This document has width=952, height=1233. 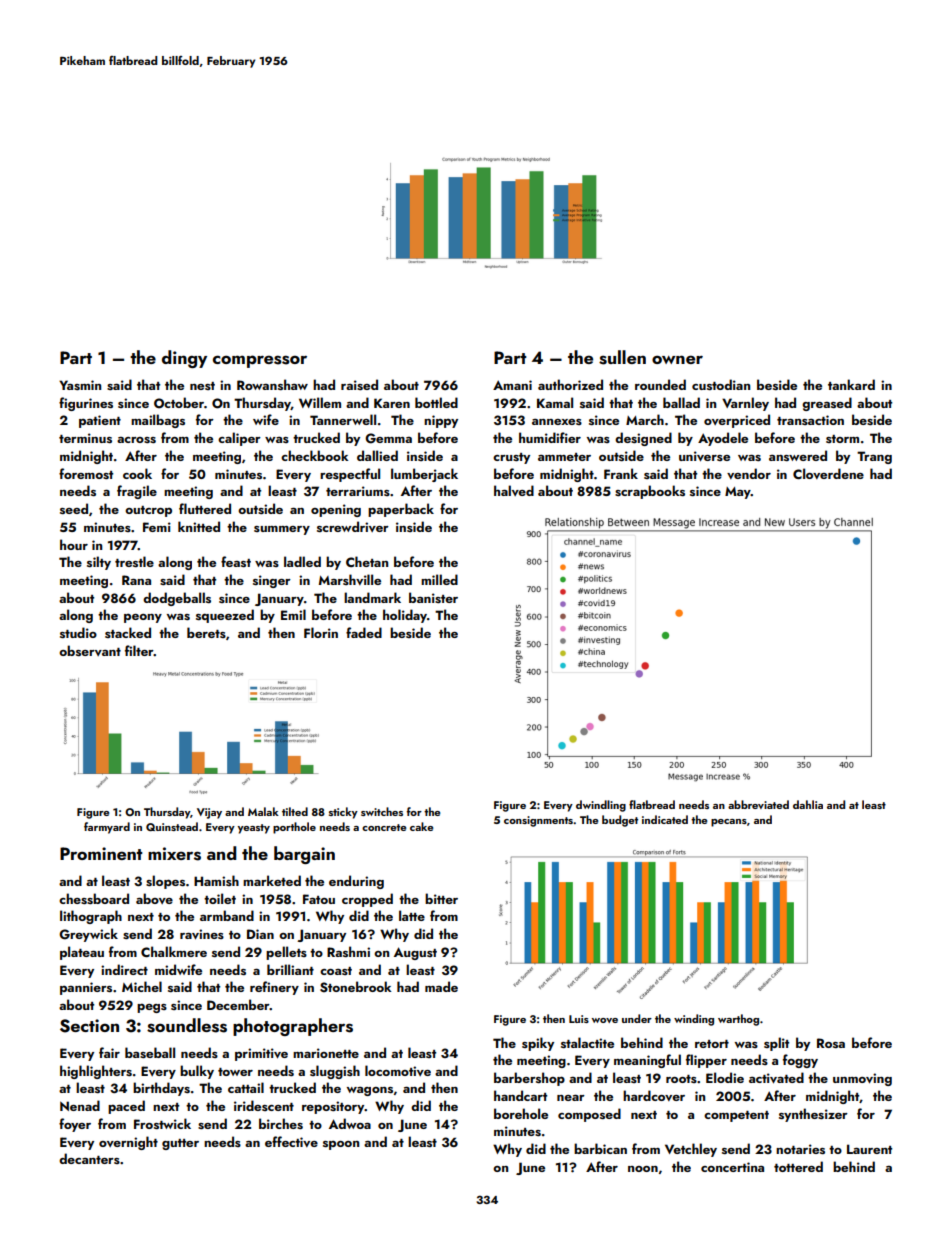 What do you see at coordinates (398, 1070) in the document?
I see `locomotive` at bounding box center [398, 1070].
